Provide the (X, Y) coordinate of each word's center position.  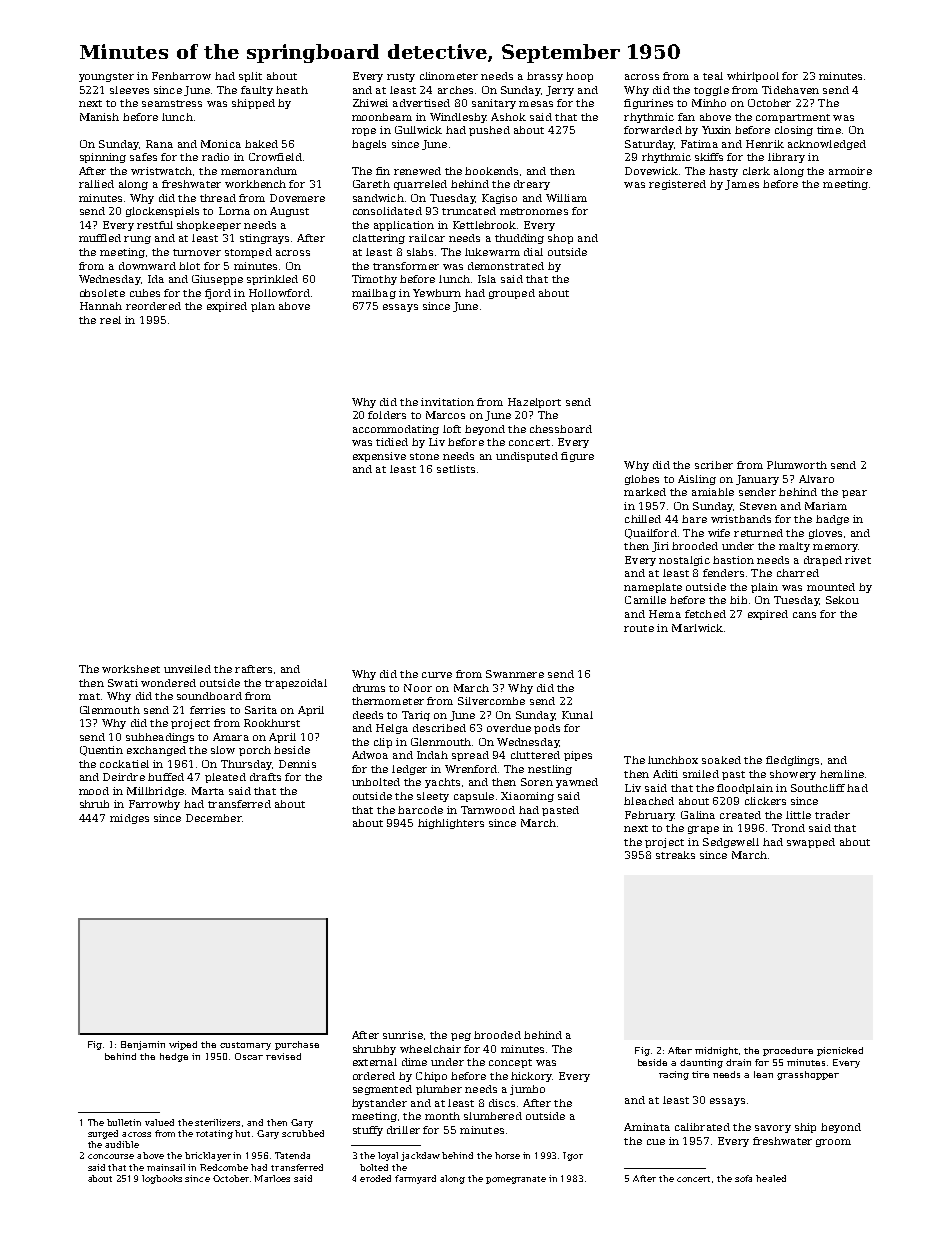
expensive (379, 457)
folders (387, 415)
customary (245, 1046)
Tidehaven (790, 90)
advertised (421, 103)
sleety (433, 797)
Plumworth (797, 465)
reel (110, 320)
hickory (531, 1077)
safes (143, 157)
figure (577, 457)
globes (642, 480)
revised (283, 1056)
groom (833, 1143)
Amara (231, 737)
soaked (721, 760)
